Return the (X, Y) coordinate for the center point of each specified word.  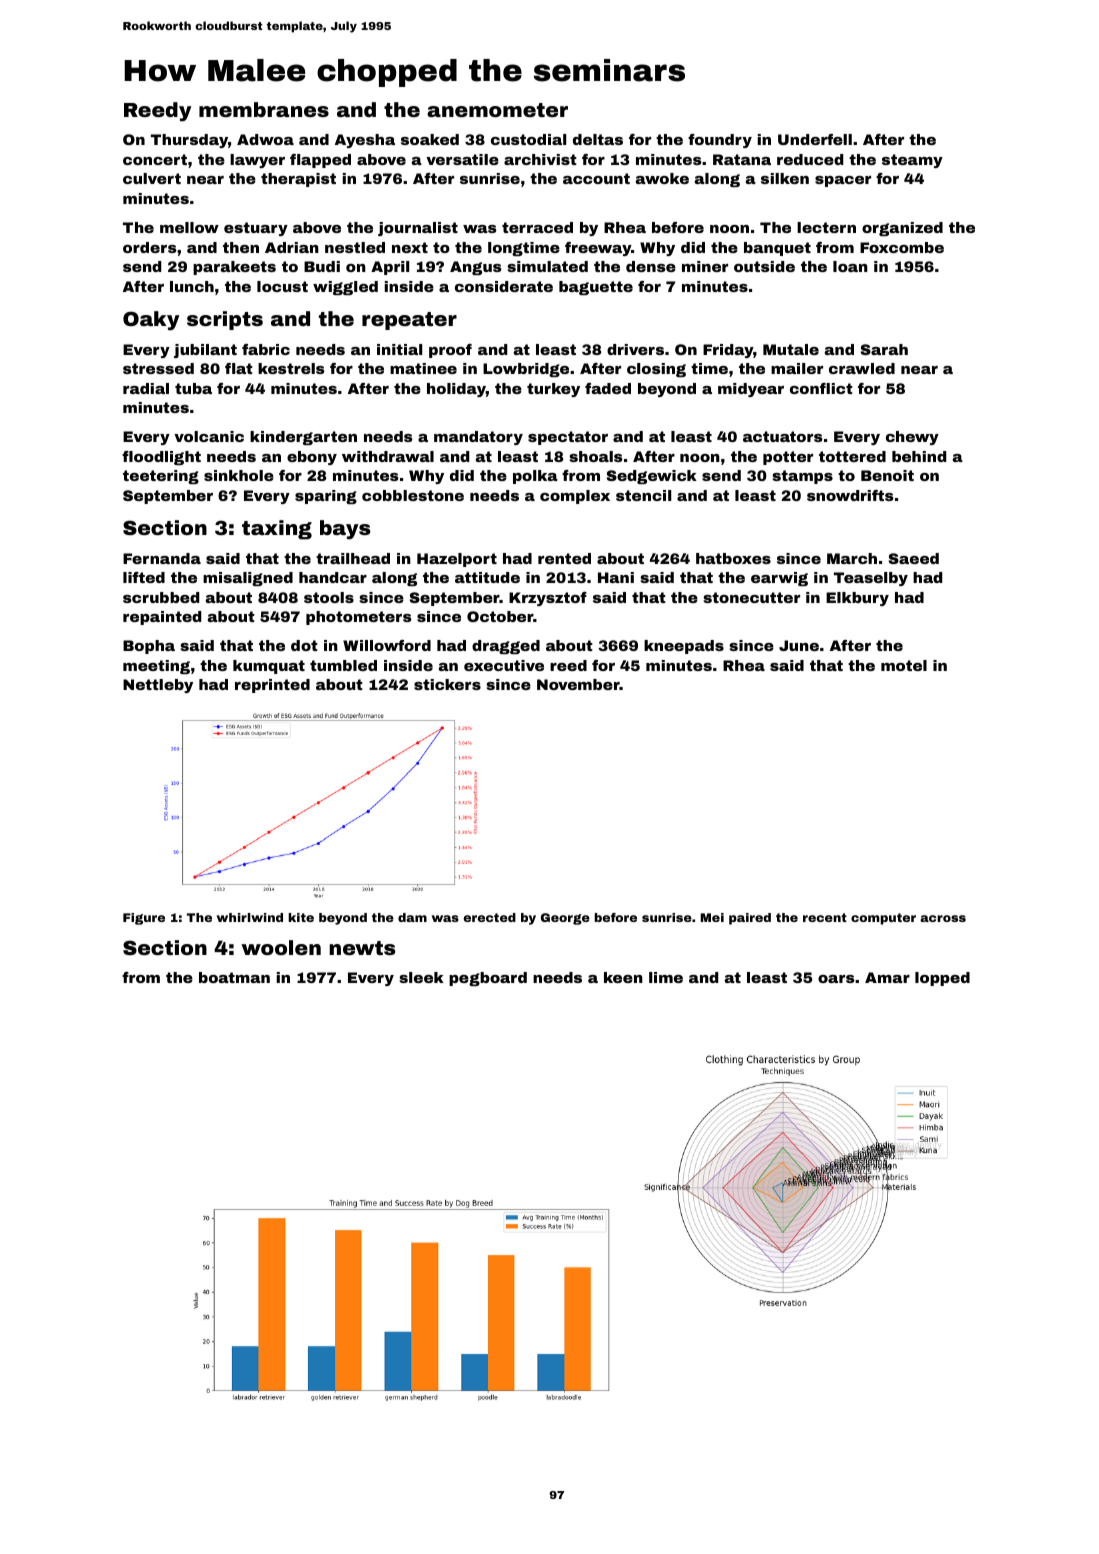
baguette (596, 288)
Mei (712, 917)
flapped (320, 161)
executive (504, 665)
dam (412, 917)
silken (785, 178)
